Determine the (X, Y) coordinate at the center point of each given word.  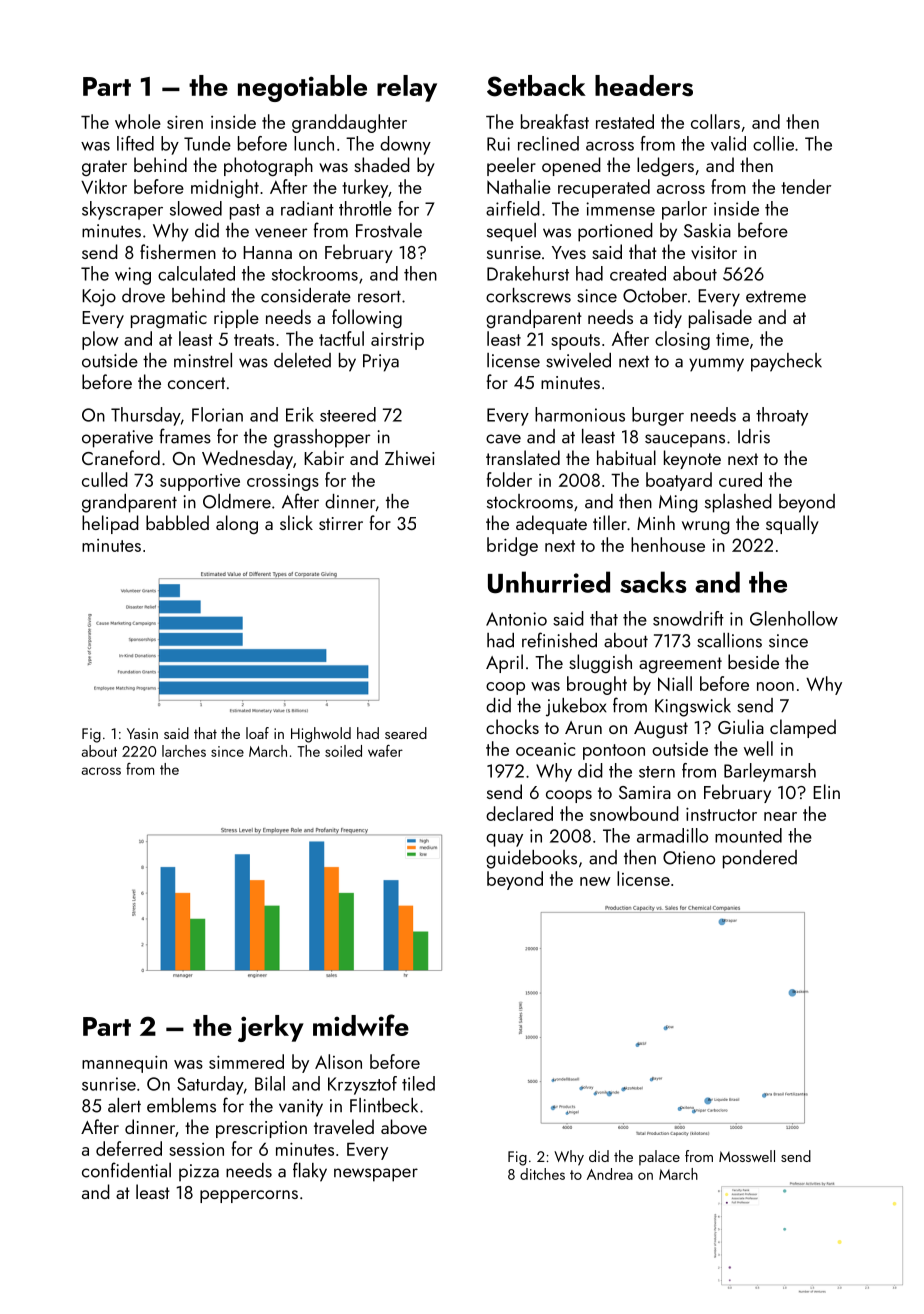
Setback (536, 86)
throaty (782, 416)
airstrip (397, 341)
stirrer (341, 523)
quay (504, 840)
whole (138, 121)
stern (657, 772)
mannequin (124, 1064)
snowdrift (688, 618)
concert (196, 383)
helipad (110, 524)
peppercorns (249, 1196)
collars (715, 121)
